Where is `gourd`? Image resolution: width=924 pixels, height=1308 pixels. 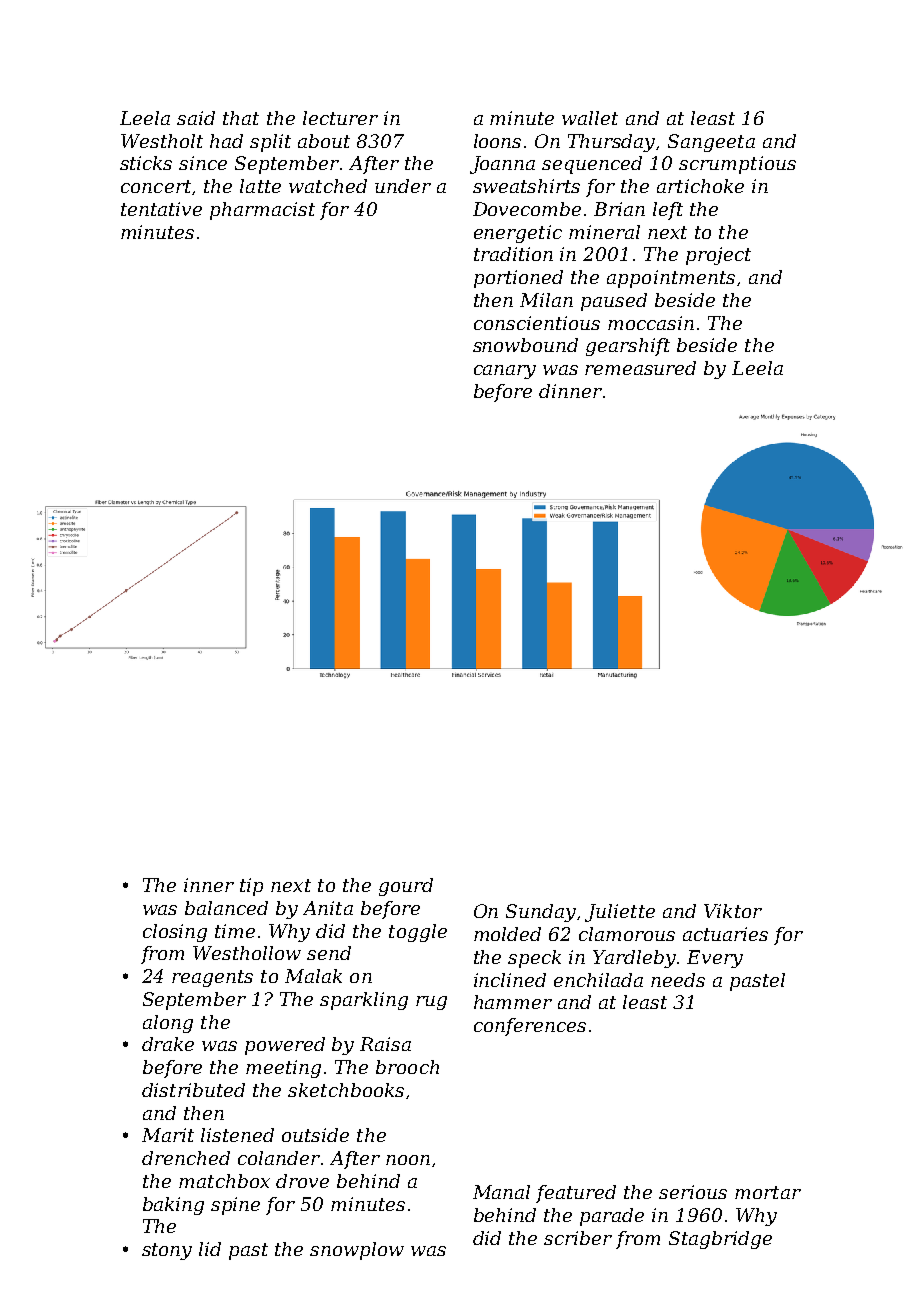
gourd is located at coordinates (406, 887).
